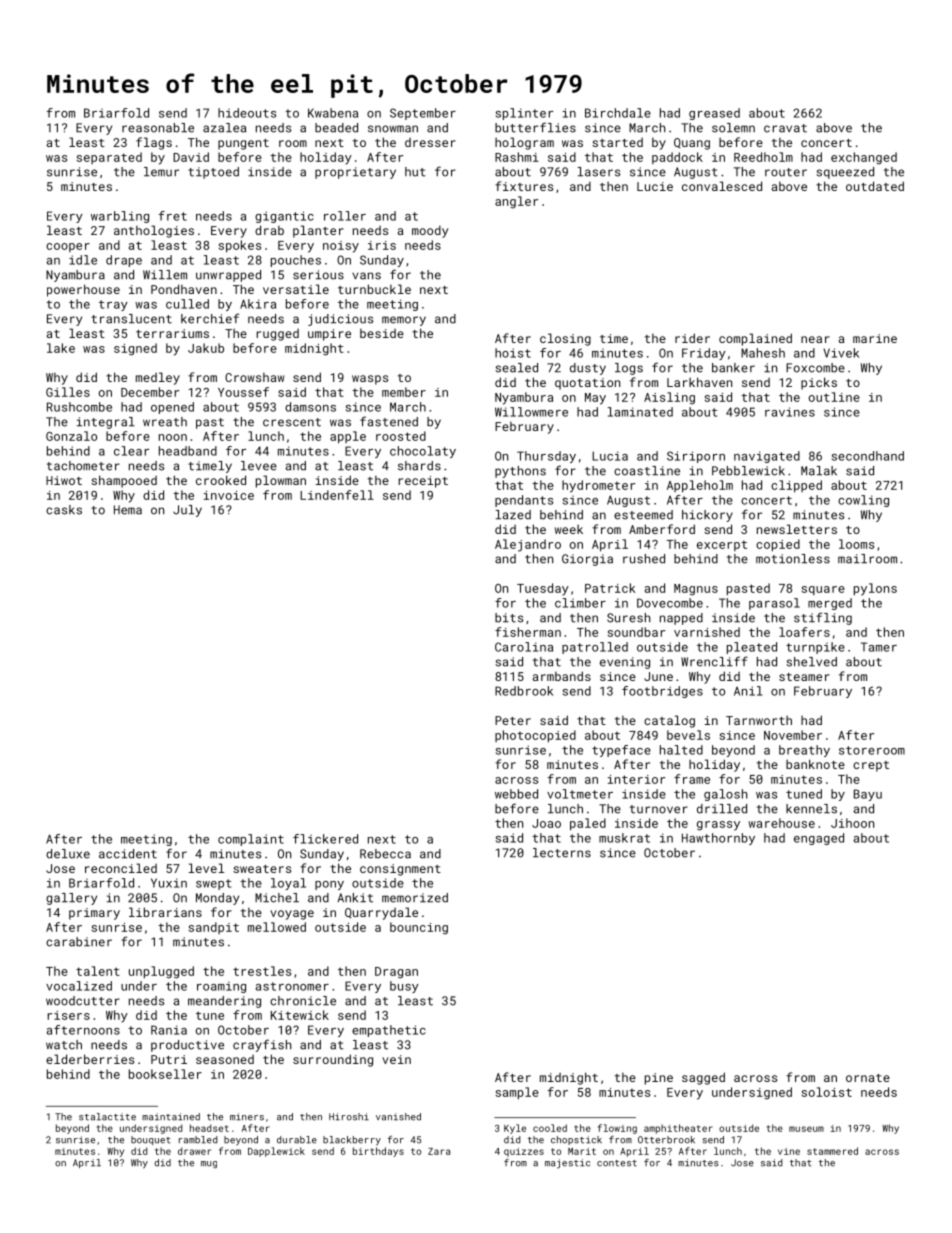  Describe the element at coordinates (524, 501) in the document. I see `pendants` at that location.
